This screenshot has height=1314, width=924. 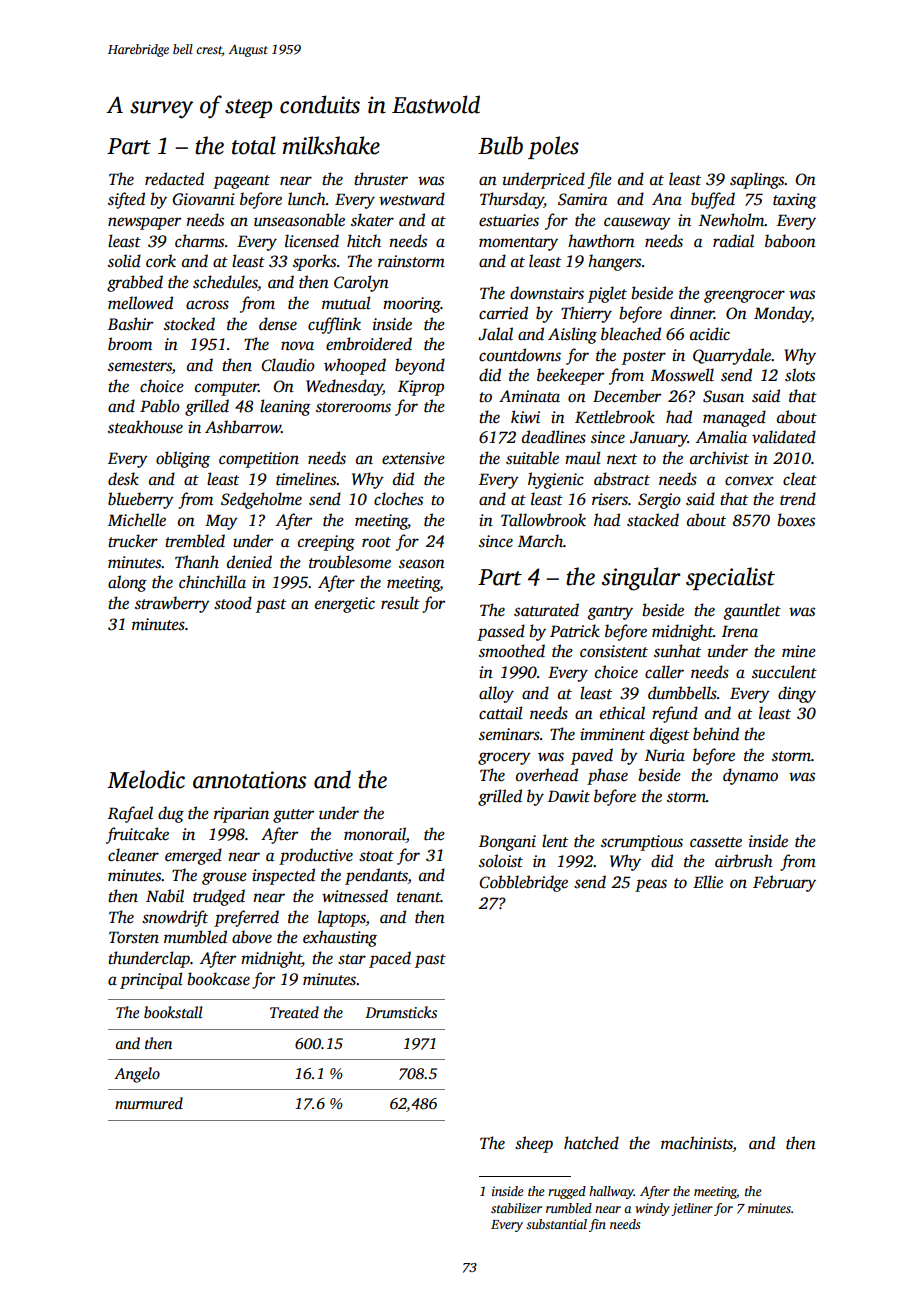 What do you see at coordinates (556, 1224) in the screenshot?
I see `substantial` at bounding box center [556, 1224].
